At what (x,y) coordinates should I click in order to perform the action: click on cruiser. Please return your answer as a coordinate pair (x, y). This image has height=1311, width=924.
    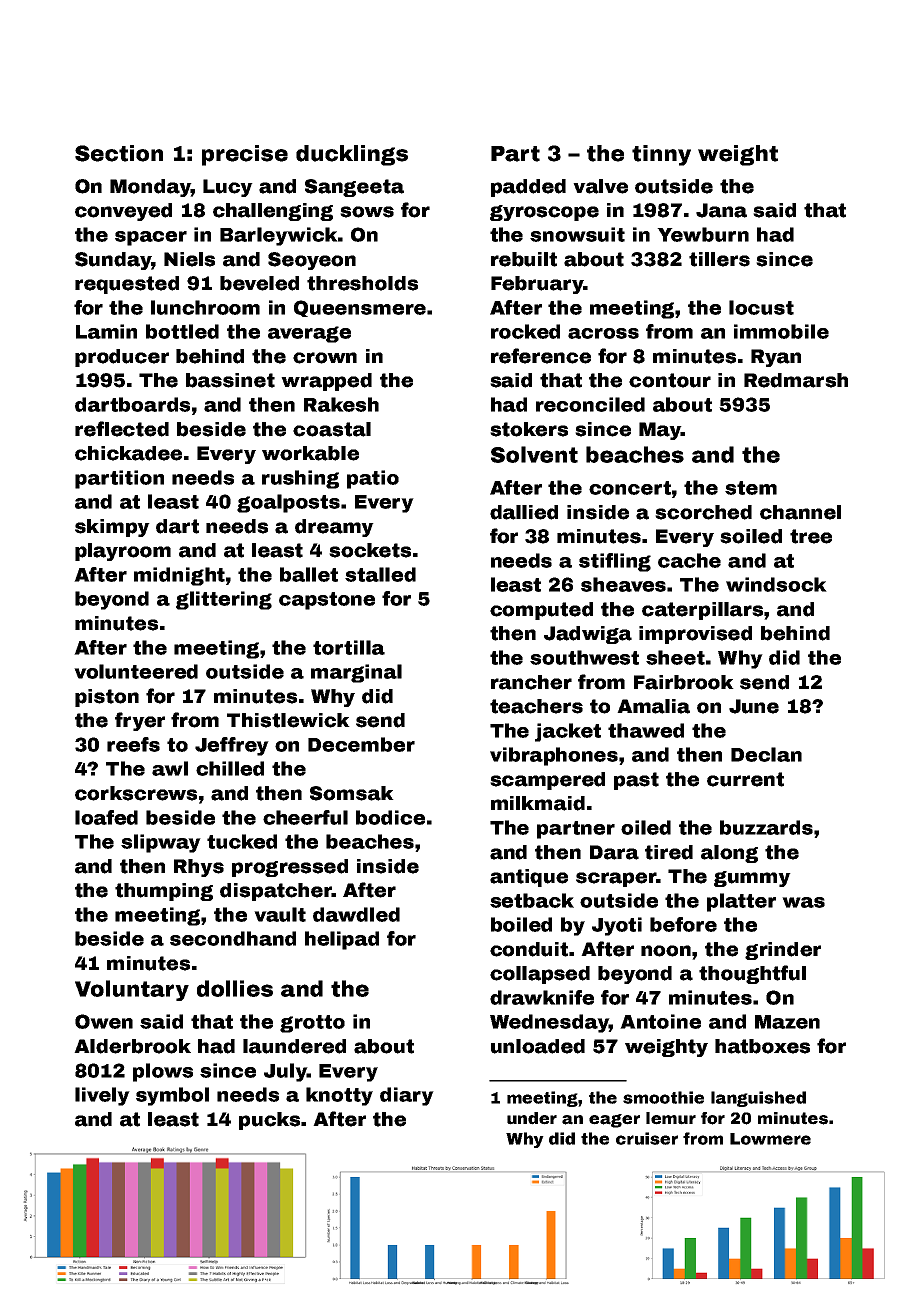
    Looking at the image, I should click on (647, 1138).
